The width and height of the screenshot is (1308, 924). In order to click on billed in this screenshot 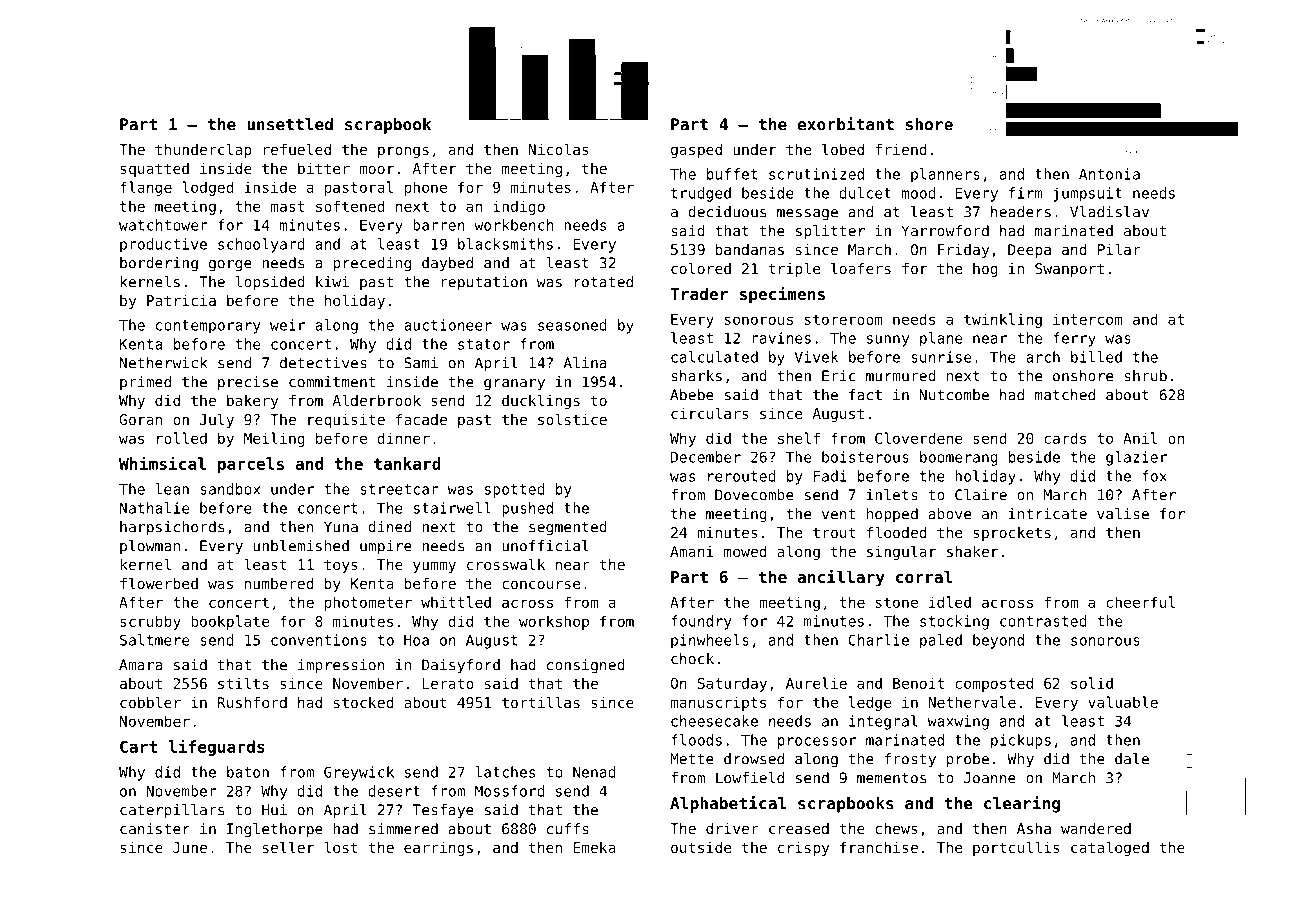, I will do `click(1096, 357)`.
